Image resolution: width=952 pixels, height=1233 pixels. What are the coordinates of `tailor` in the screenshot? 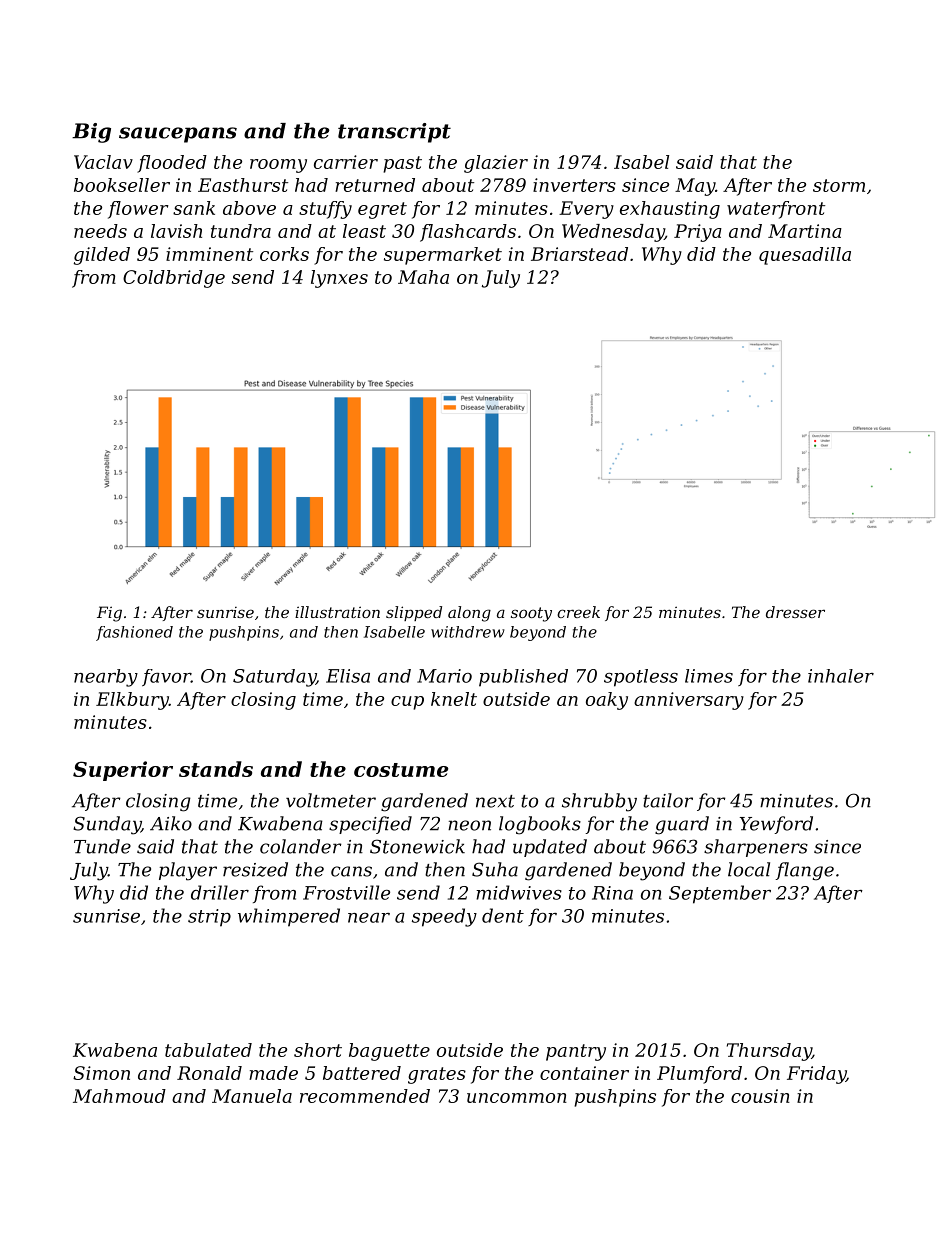 It's located at (668, 800).
